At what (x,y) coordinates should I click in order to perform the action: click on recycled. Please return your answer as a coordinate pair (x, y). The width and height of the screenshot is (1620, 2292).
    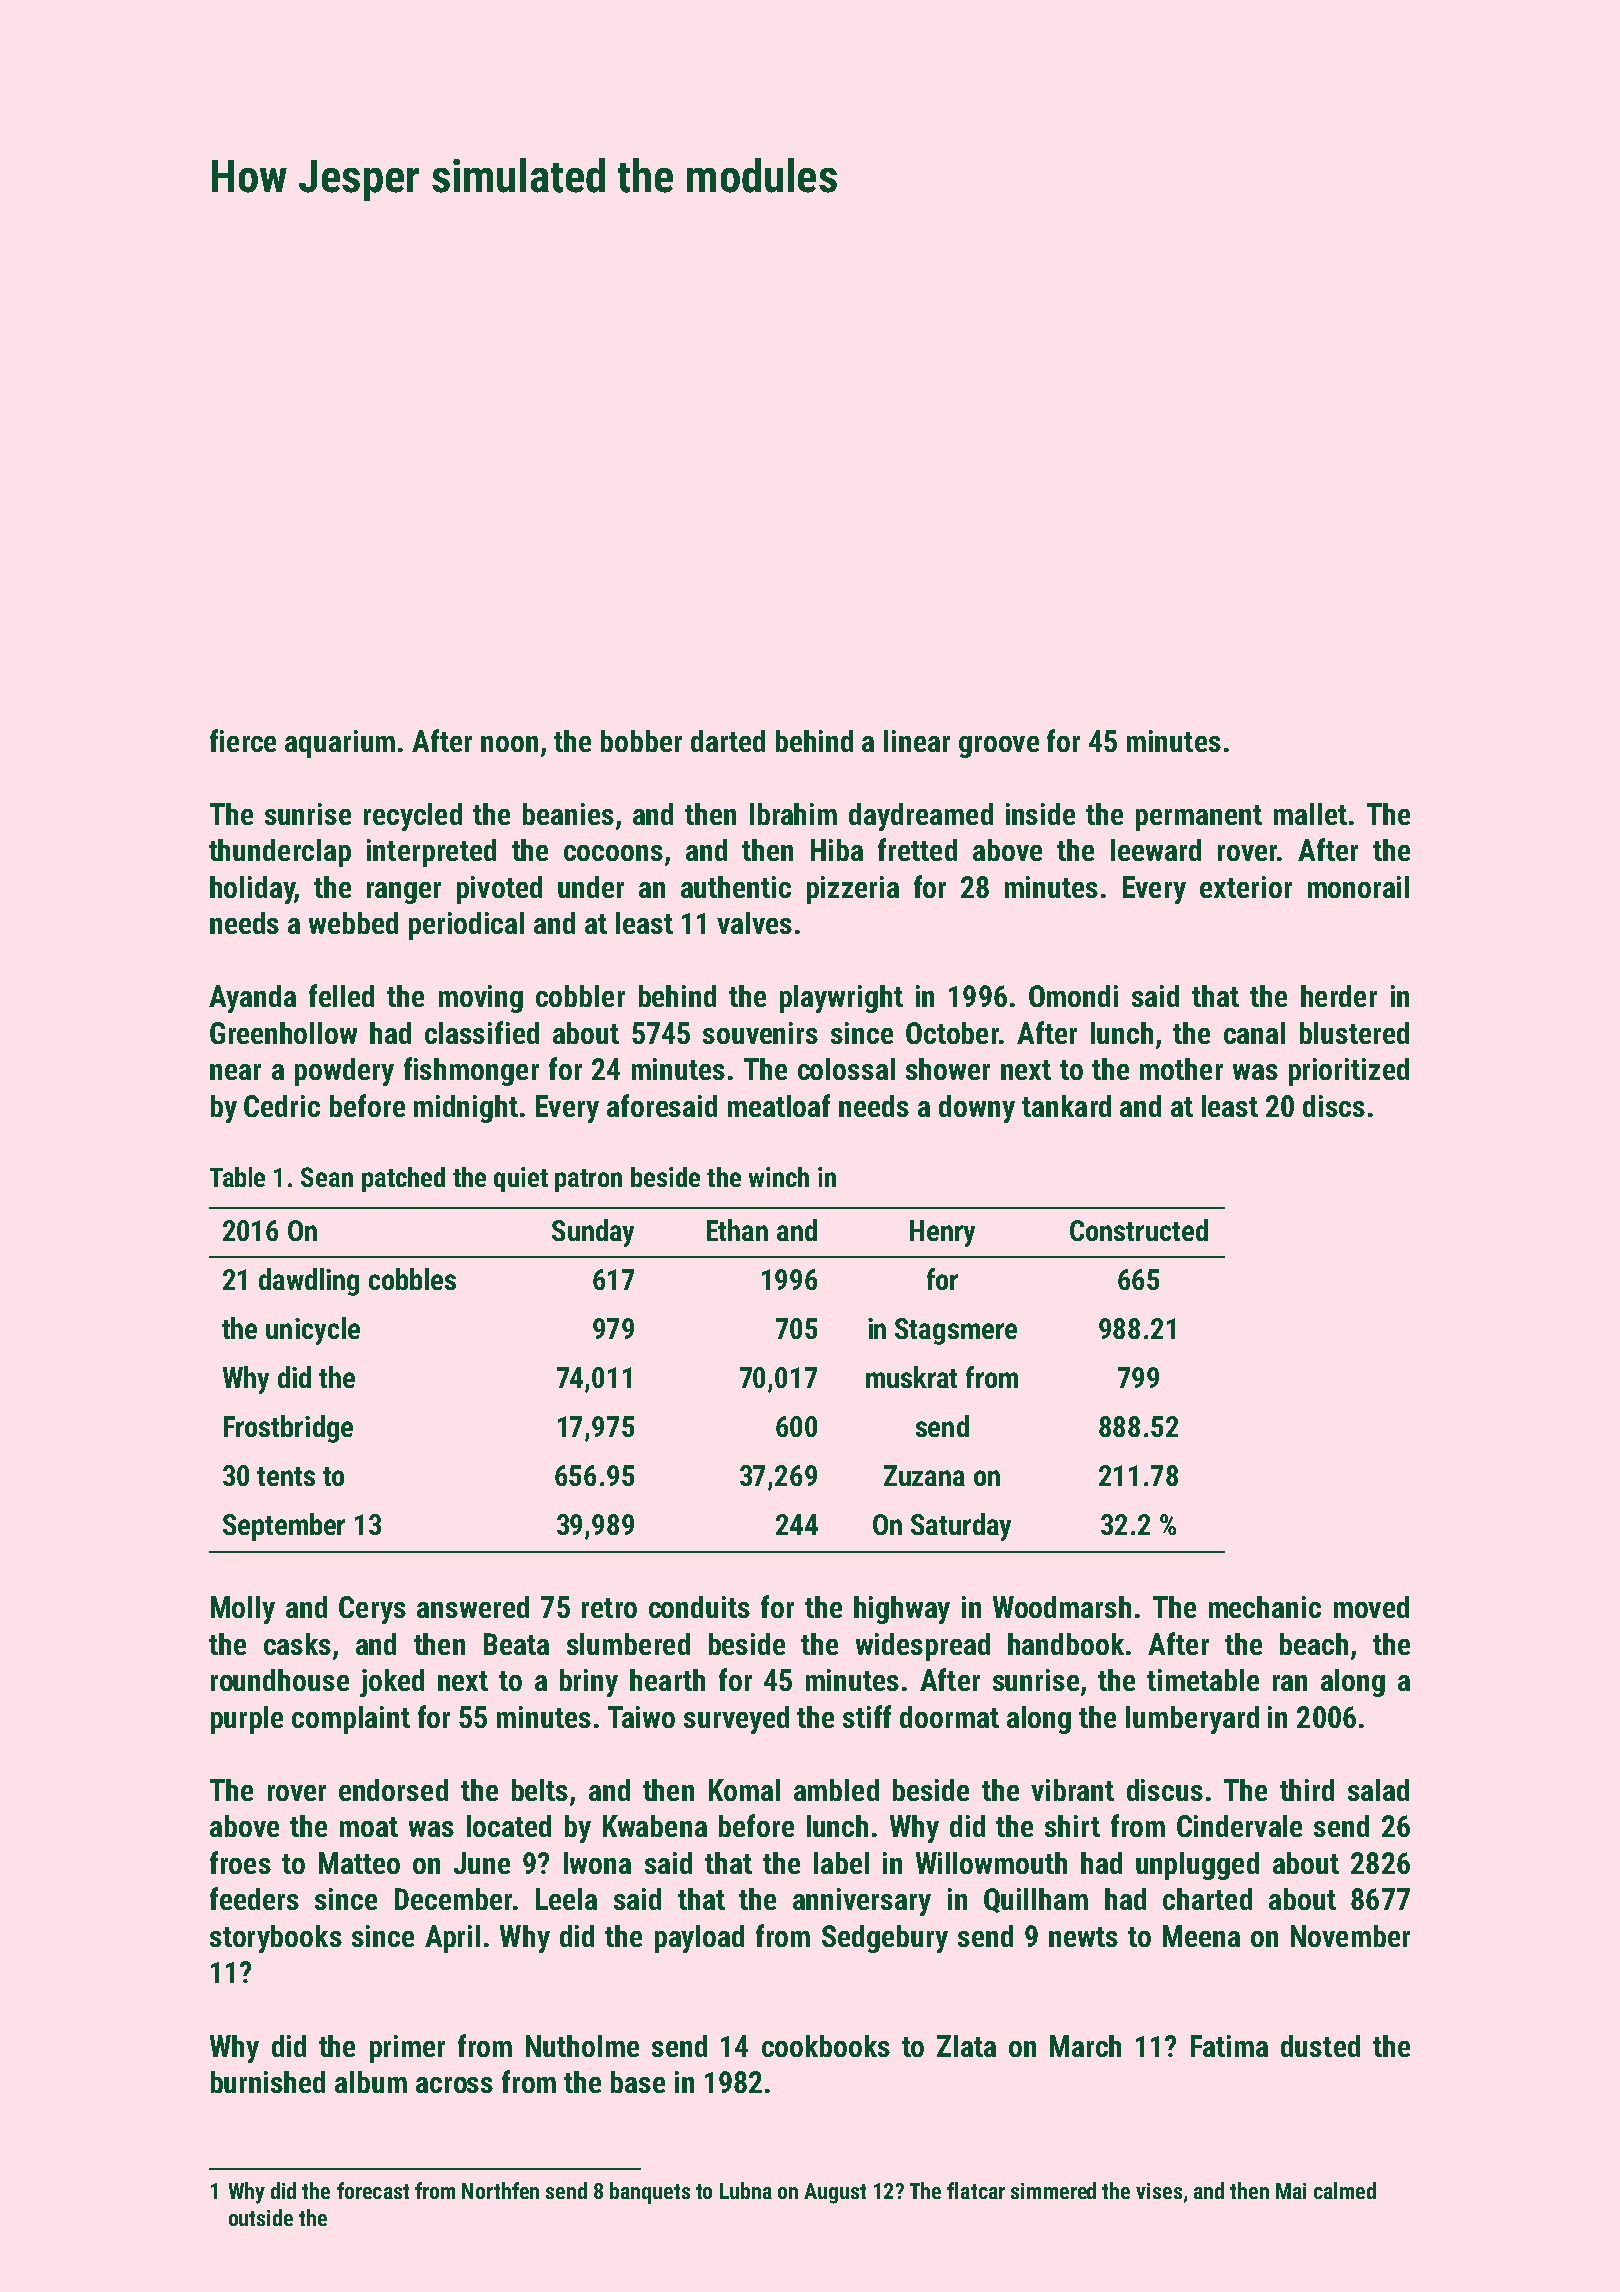
    Looking at the image, I should click on (413, 817).
